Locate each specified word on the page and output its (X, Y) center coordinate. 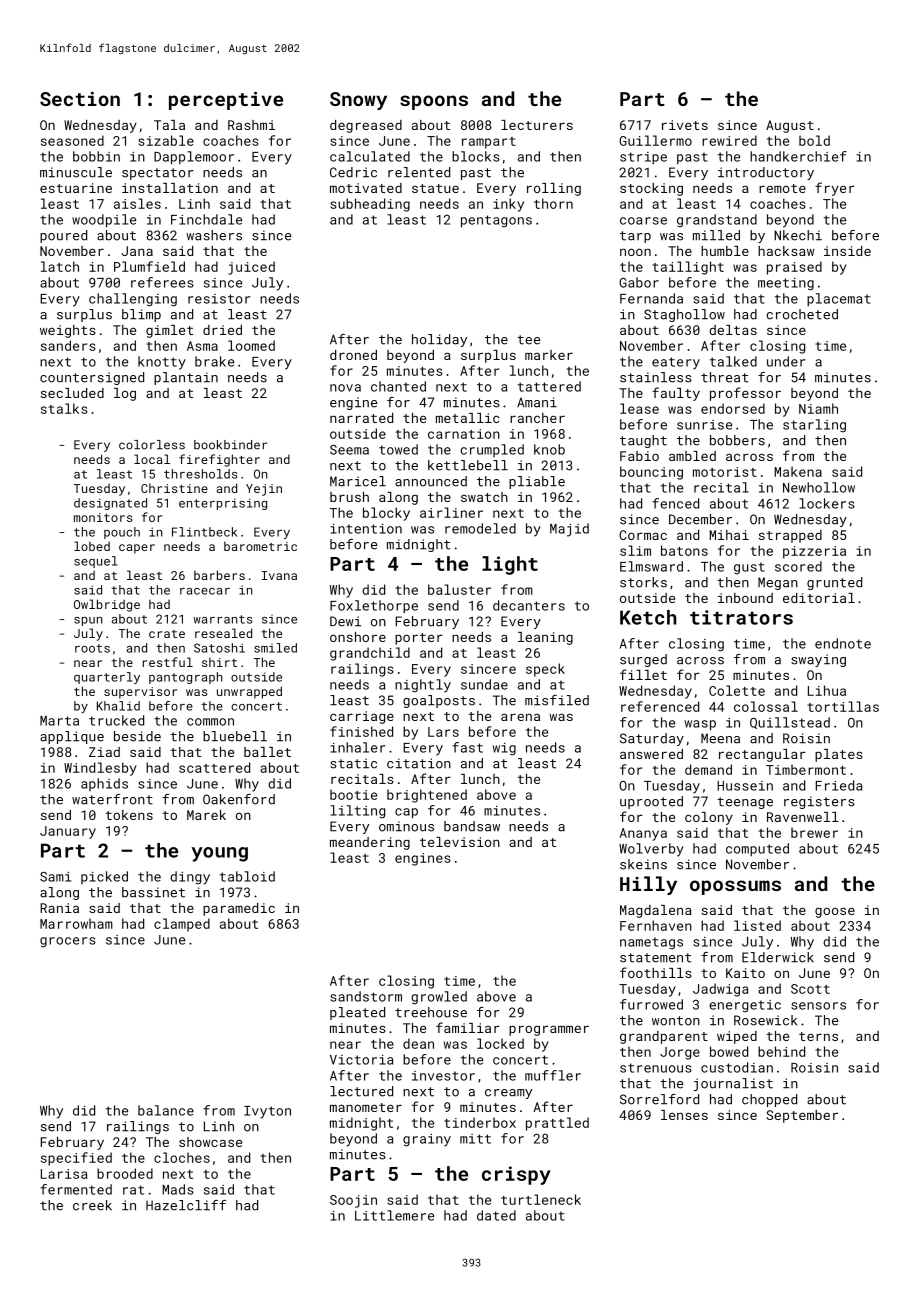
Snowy (358, 101)
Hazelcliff (186, 1205)
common (210, 722)
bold (814, 140)
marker (549, 355)
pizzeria (814, 552)
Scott (810, 989)
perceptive (226, 100)
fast (467, 747)
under (786, 361)
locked (500, 1043)
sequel (96, 562)
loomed (251, 345)
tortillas (843, 706)
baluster (459, 589)
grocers (68, 942)
